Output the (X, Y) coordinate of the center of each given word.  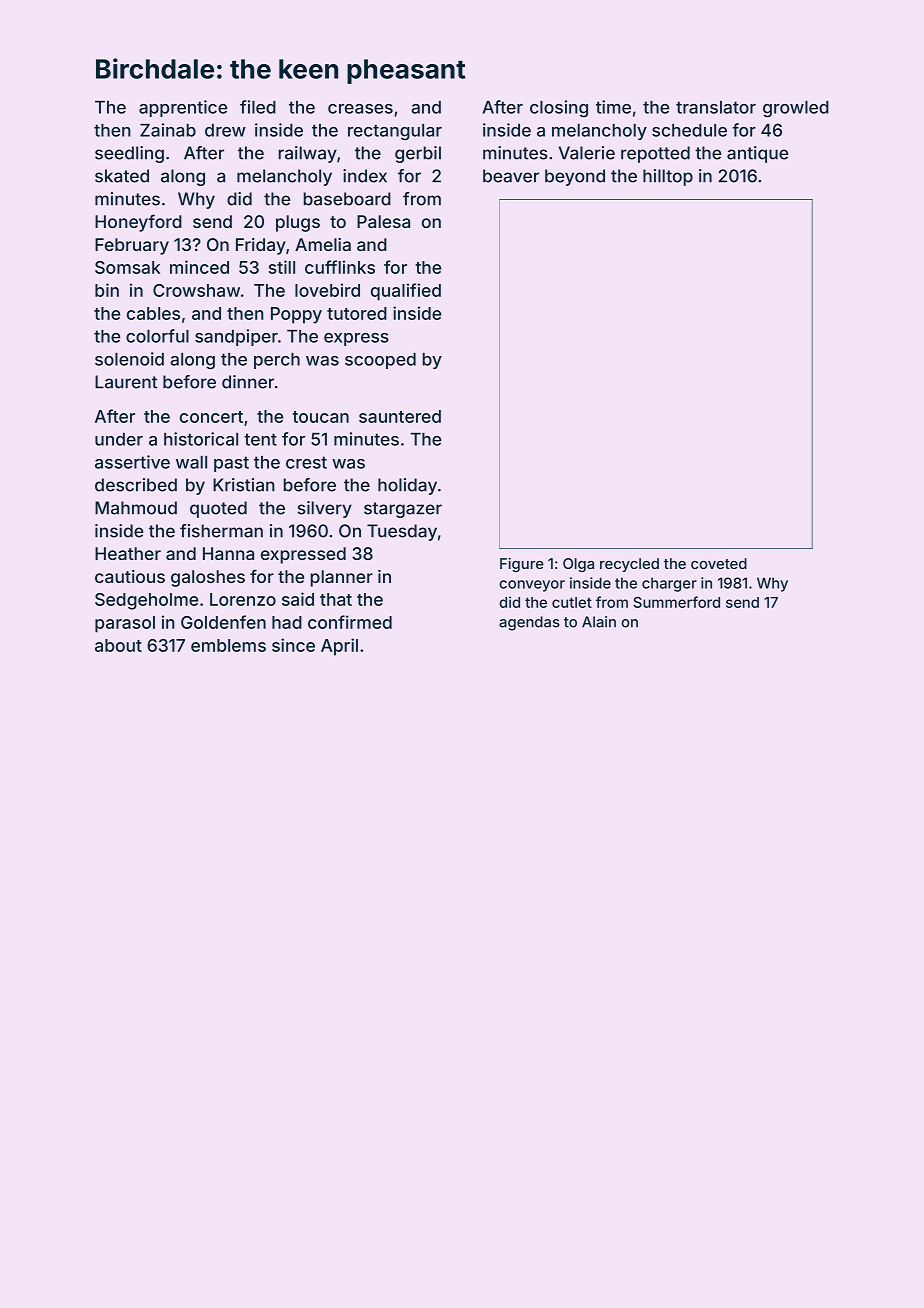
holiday (407, 486)
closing (559, 109)
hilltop (668, 177)
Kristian (244, 485)
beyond (575, 177)
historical (201, 439)
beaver (511, 176)
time (613, 107)
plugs (298, 223)
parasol (125, 624)
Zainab (168, 130)
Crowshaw (196, 290)
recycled (629, 565)
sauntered (400, 416)
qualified (406, 292)
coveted (719, 563)
